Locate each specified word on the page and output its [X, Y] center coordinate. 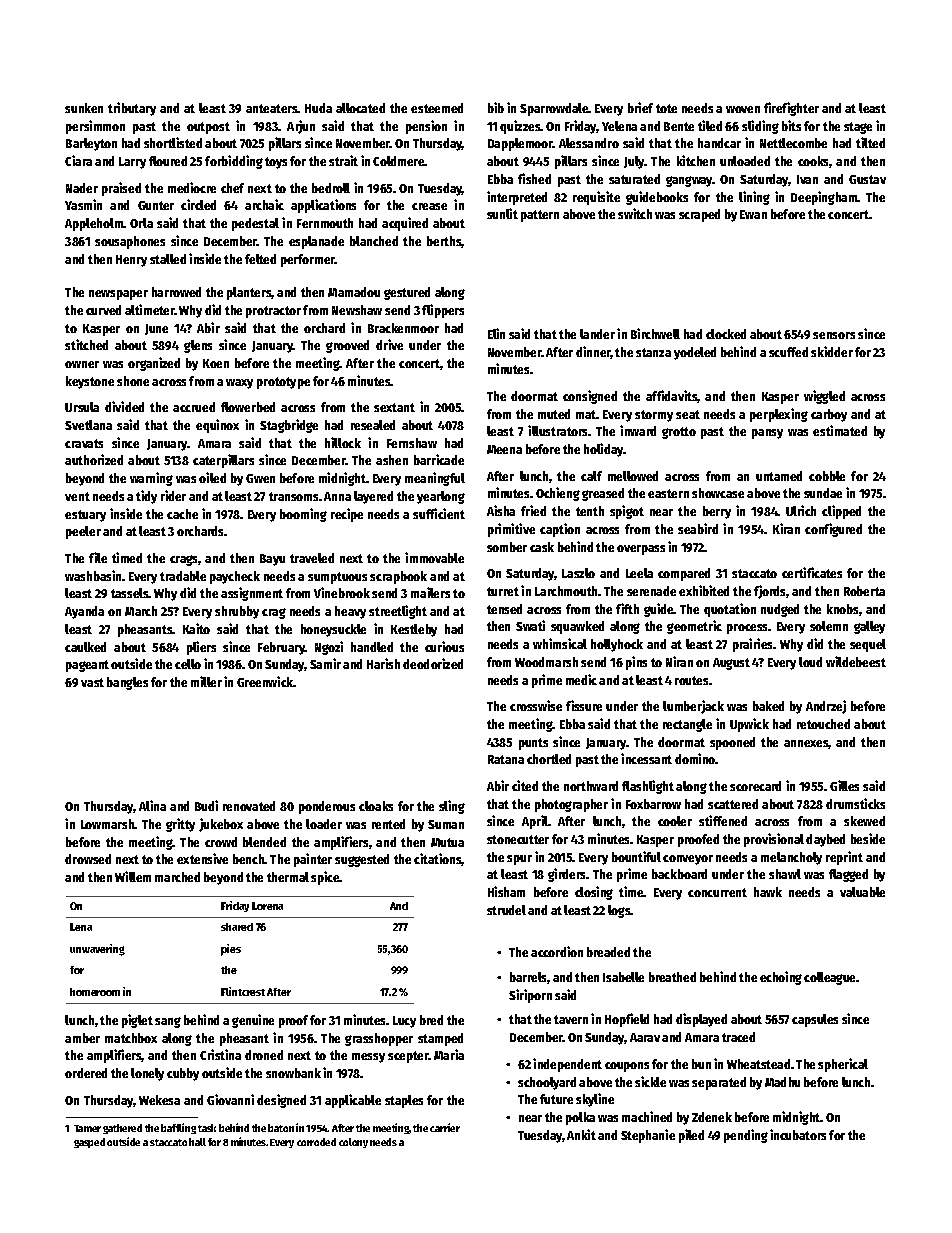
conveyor [688, 860]
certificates [812, 572]
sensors [834, 335]
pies [231, 950]
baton [281, 1128]
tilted [870, 142]
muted [554, 414]
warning [151, 479]
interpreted [517, 198]
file [98, 557]
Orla [141, 223]
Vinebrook [342, 592]
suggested [362, 860]
